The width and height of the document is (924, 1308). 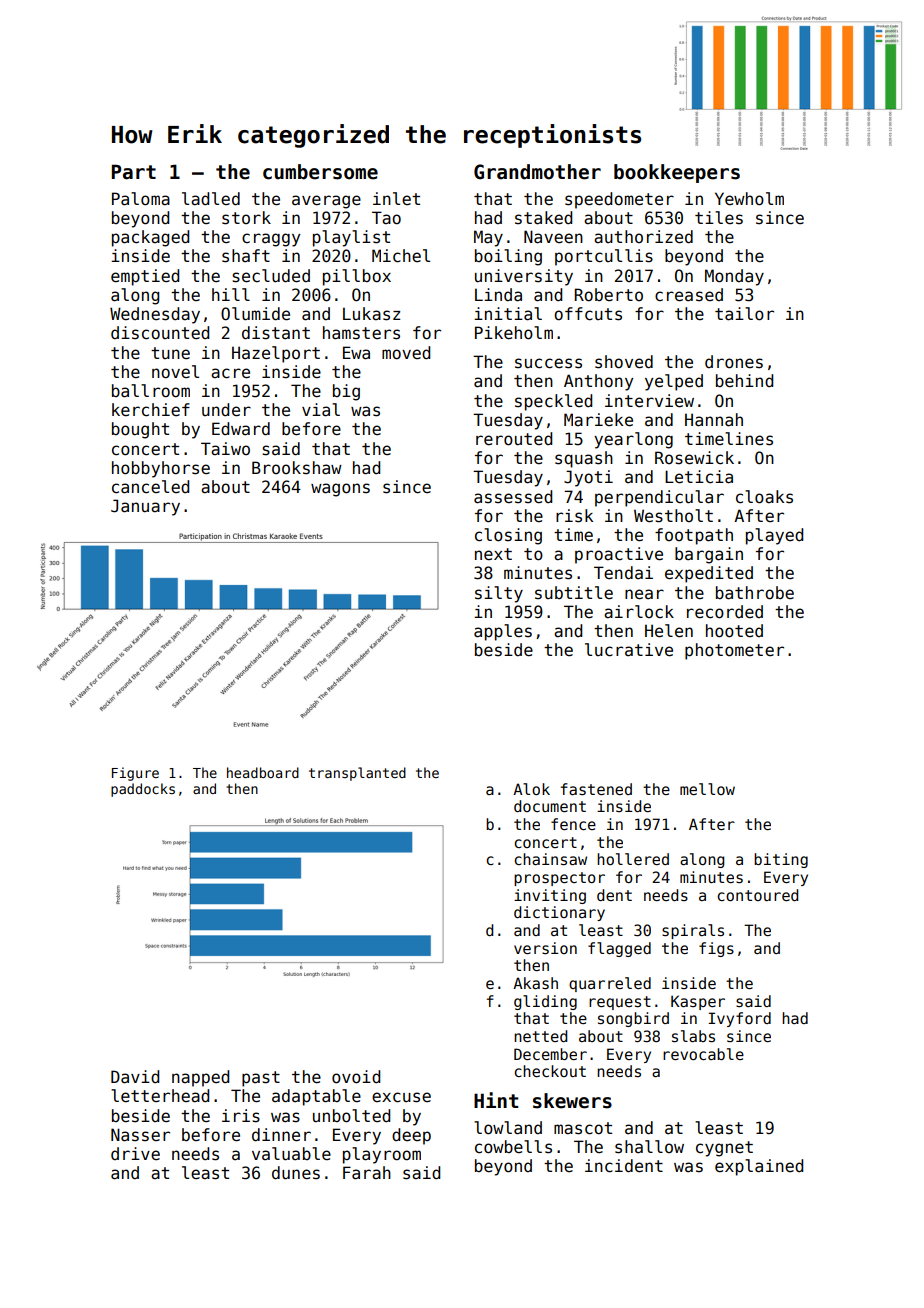 What do you see at coordinates (296, 1173) in the document?
I see `dunes` at bounding box center [296, 1173].
